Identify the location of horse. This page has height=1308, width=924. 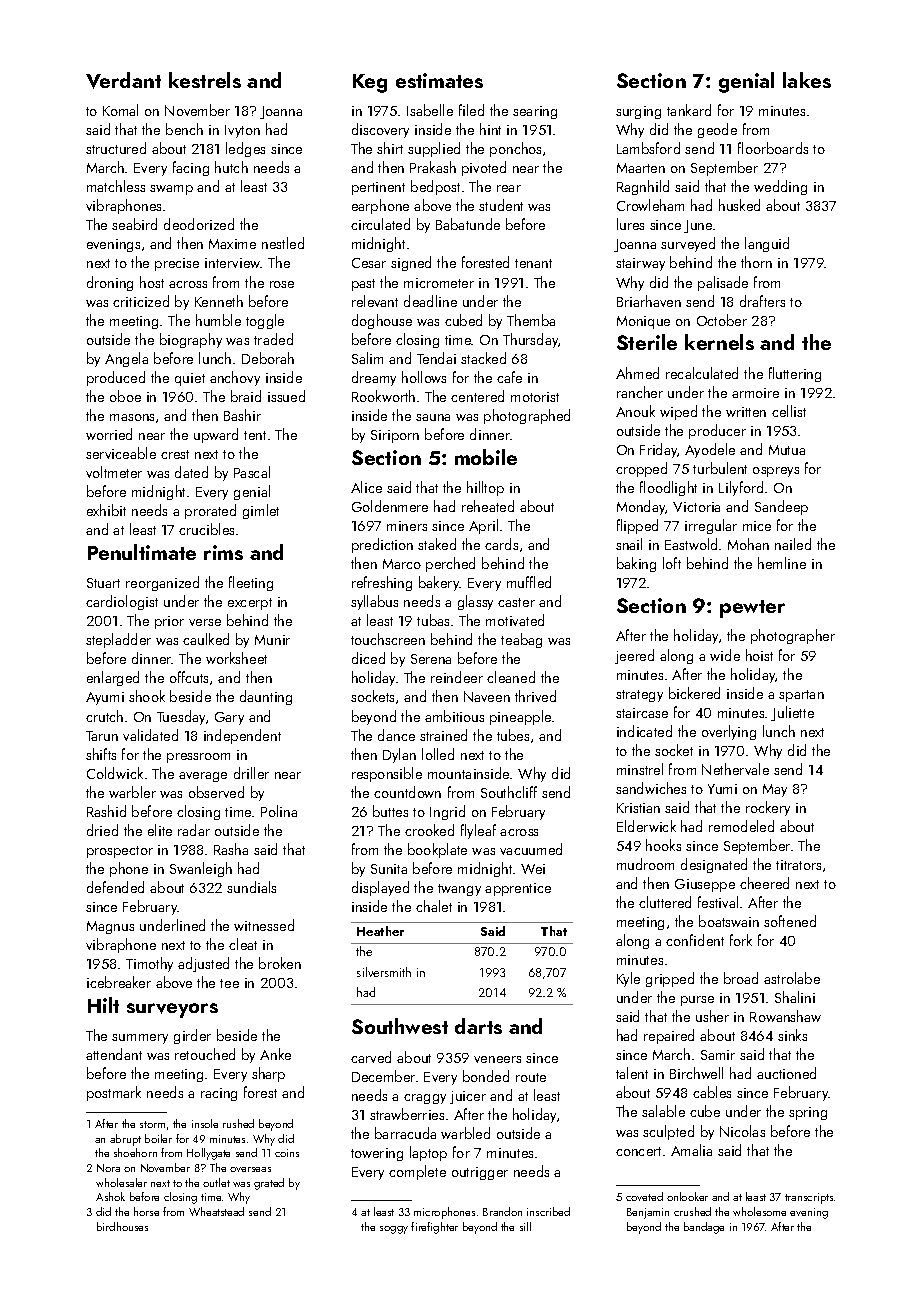
(146, 1211).
